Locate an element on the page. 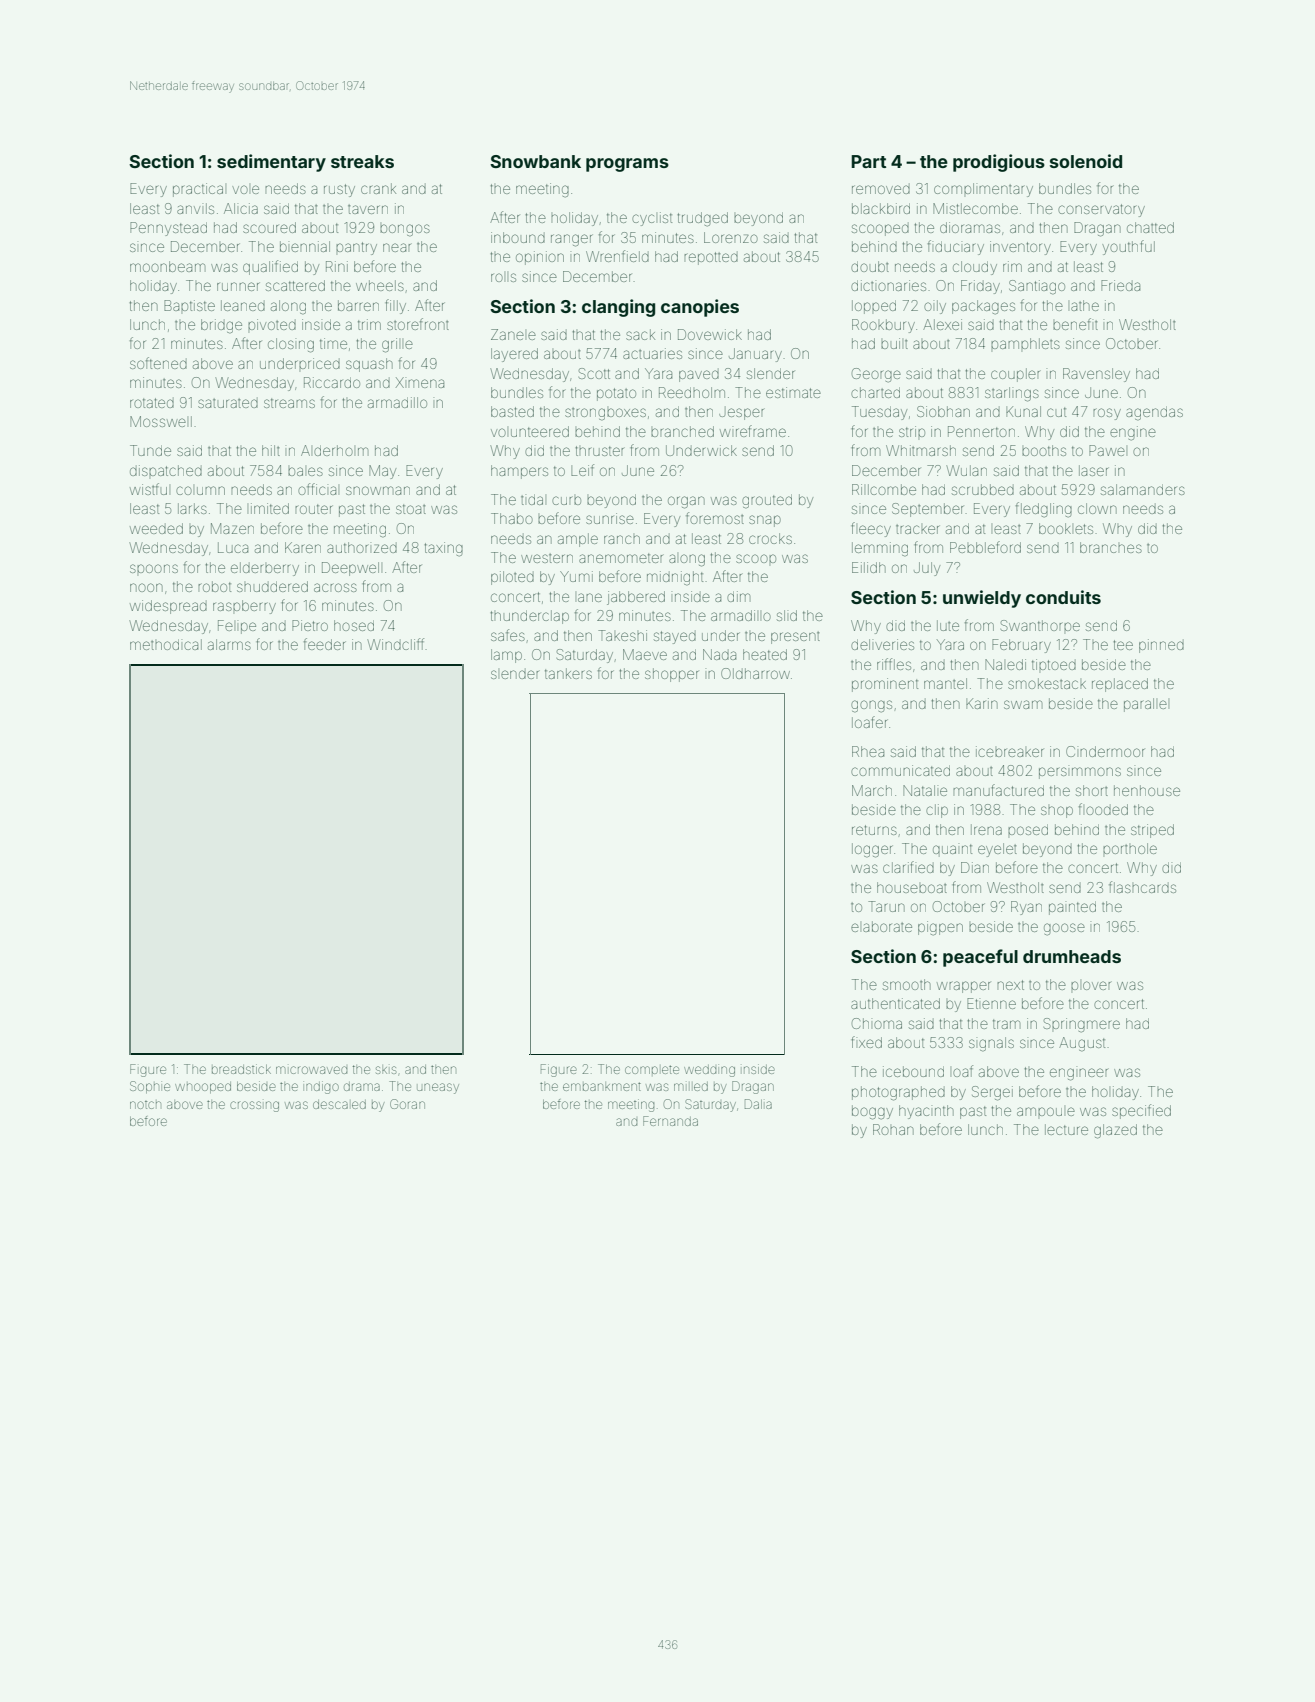  weeded is located at coordinates (156, 528).
